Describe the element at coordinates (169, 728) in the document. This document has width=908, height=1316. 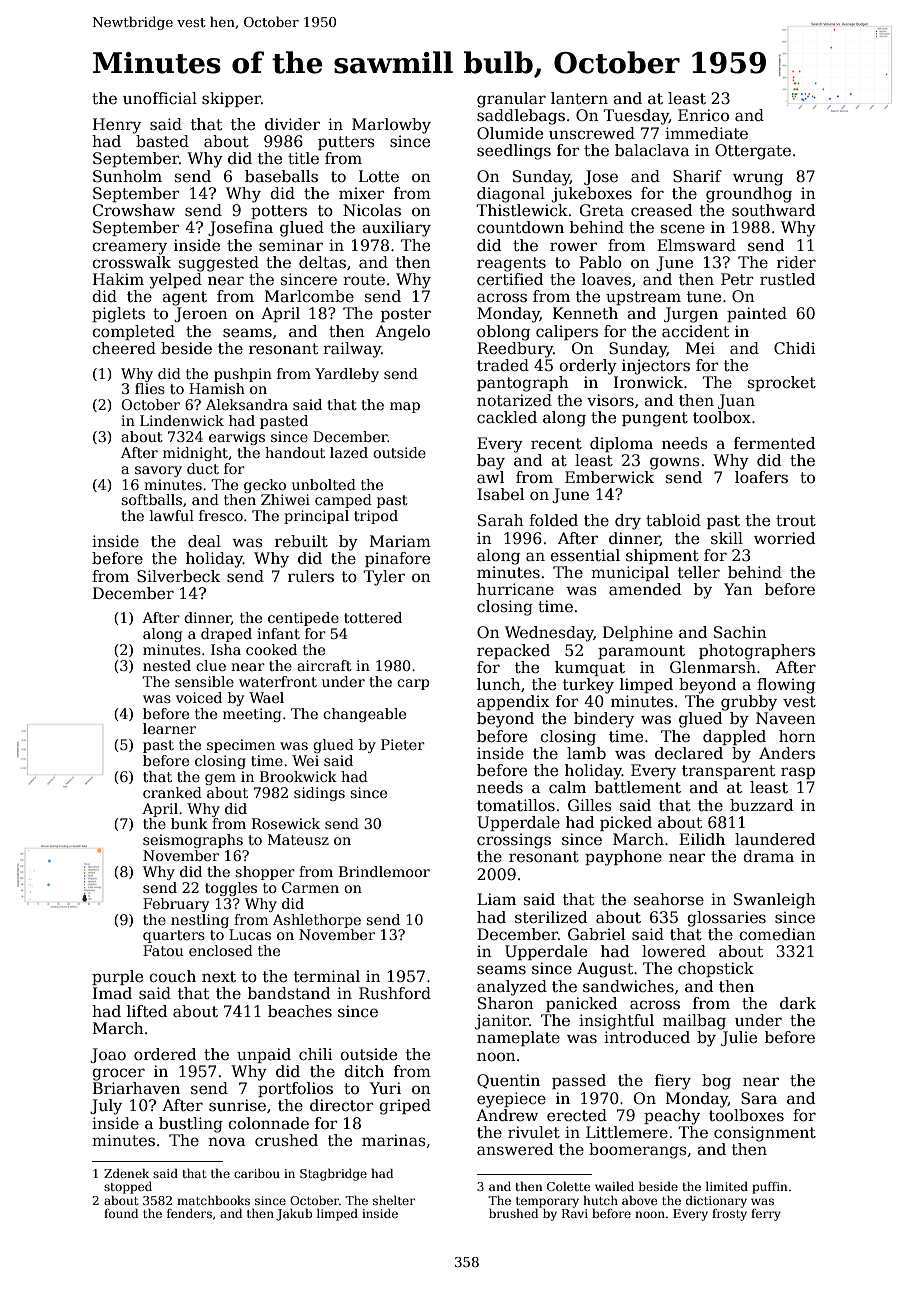
I see `learner` at that location.
